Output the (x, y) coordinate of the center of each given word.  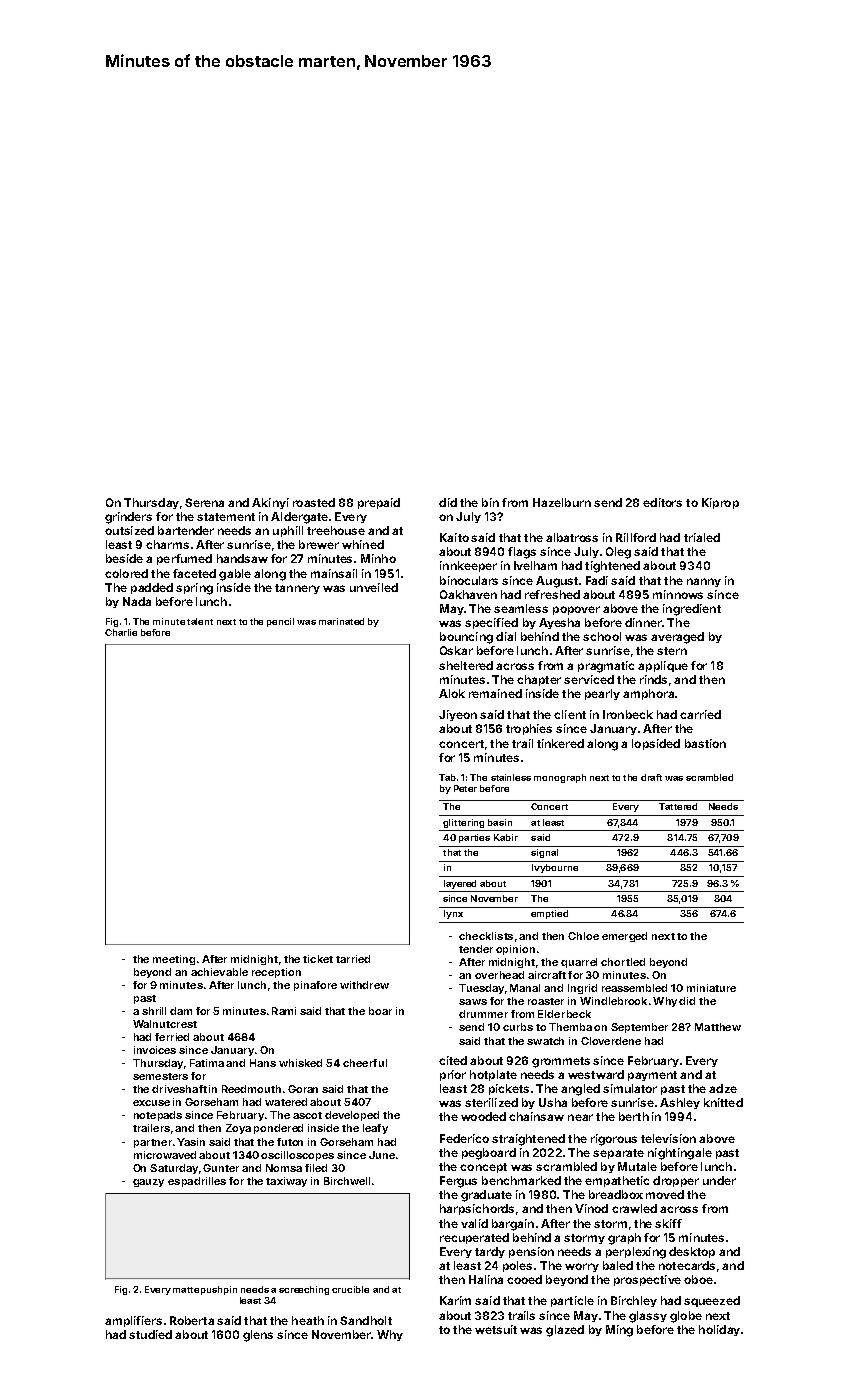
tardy (490, 1252)
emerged (624, 937)
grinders (128, 518)
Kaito (454, 537)
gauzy (148, 1183)
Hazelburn (562, 502)
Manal (525, 988)
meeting (174, 960)
